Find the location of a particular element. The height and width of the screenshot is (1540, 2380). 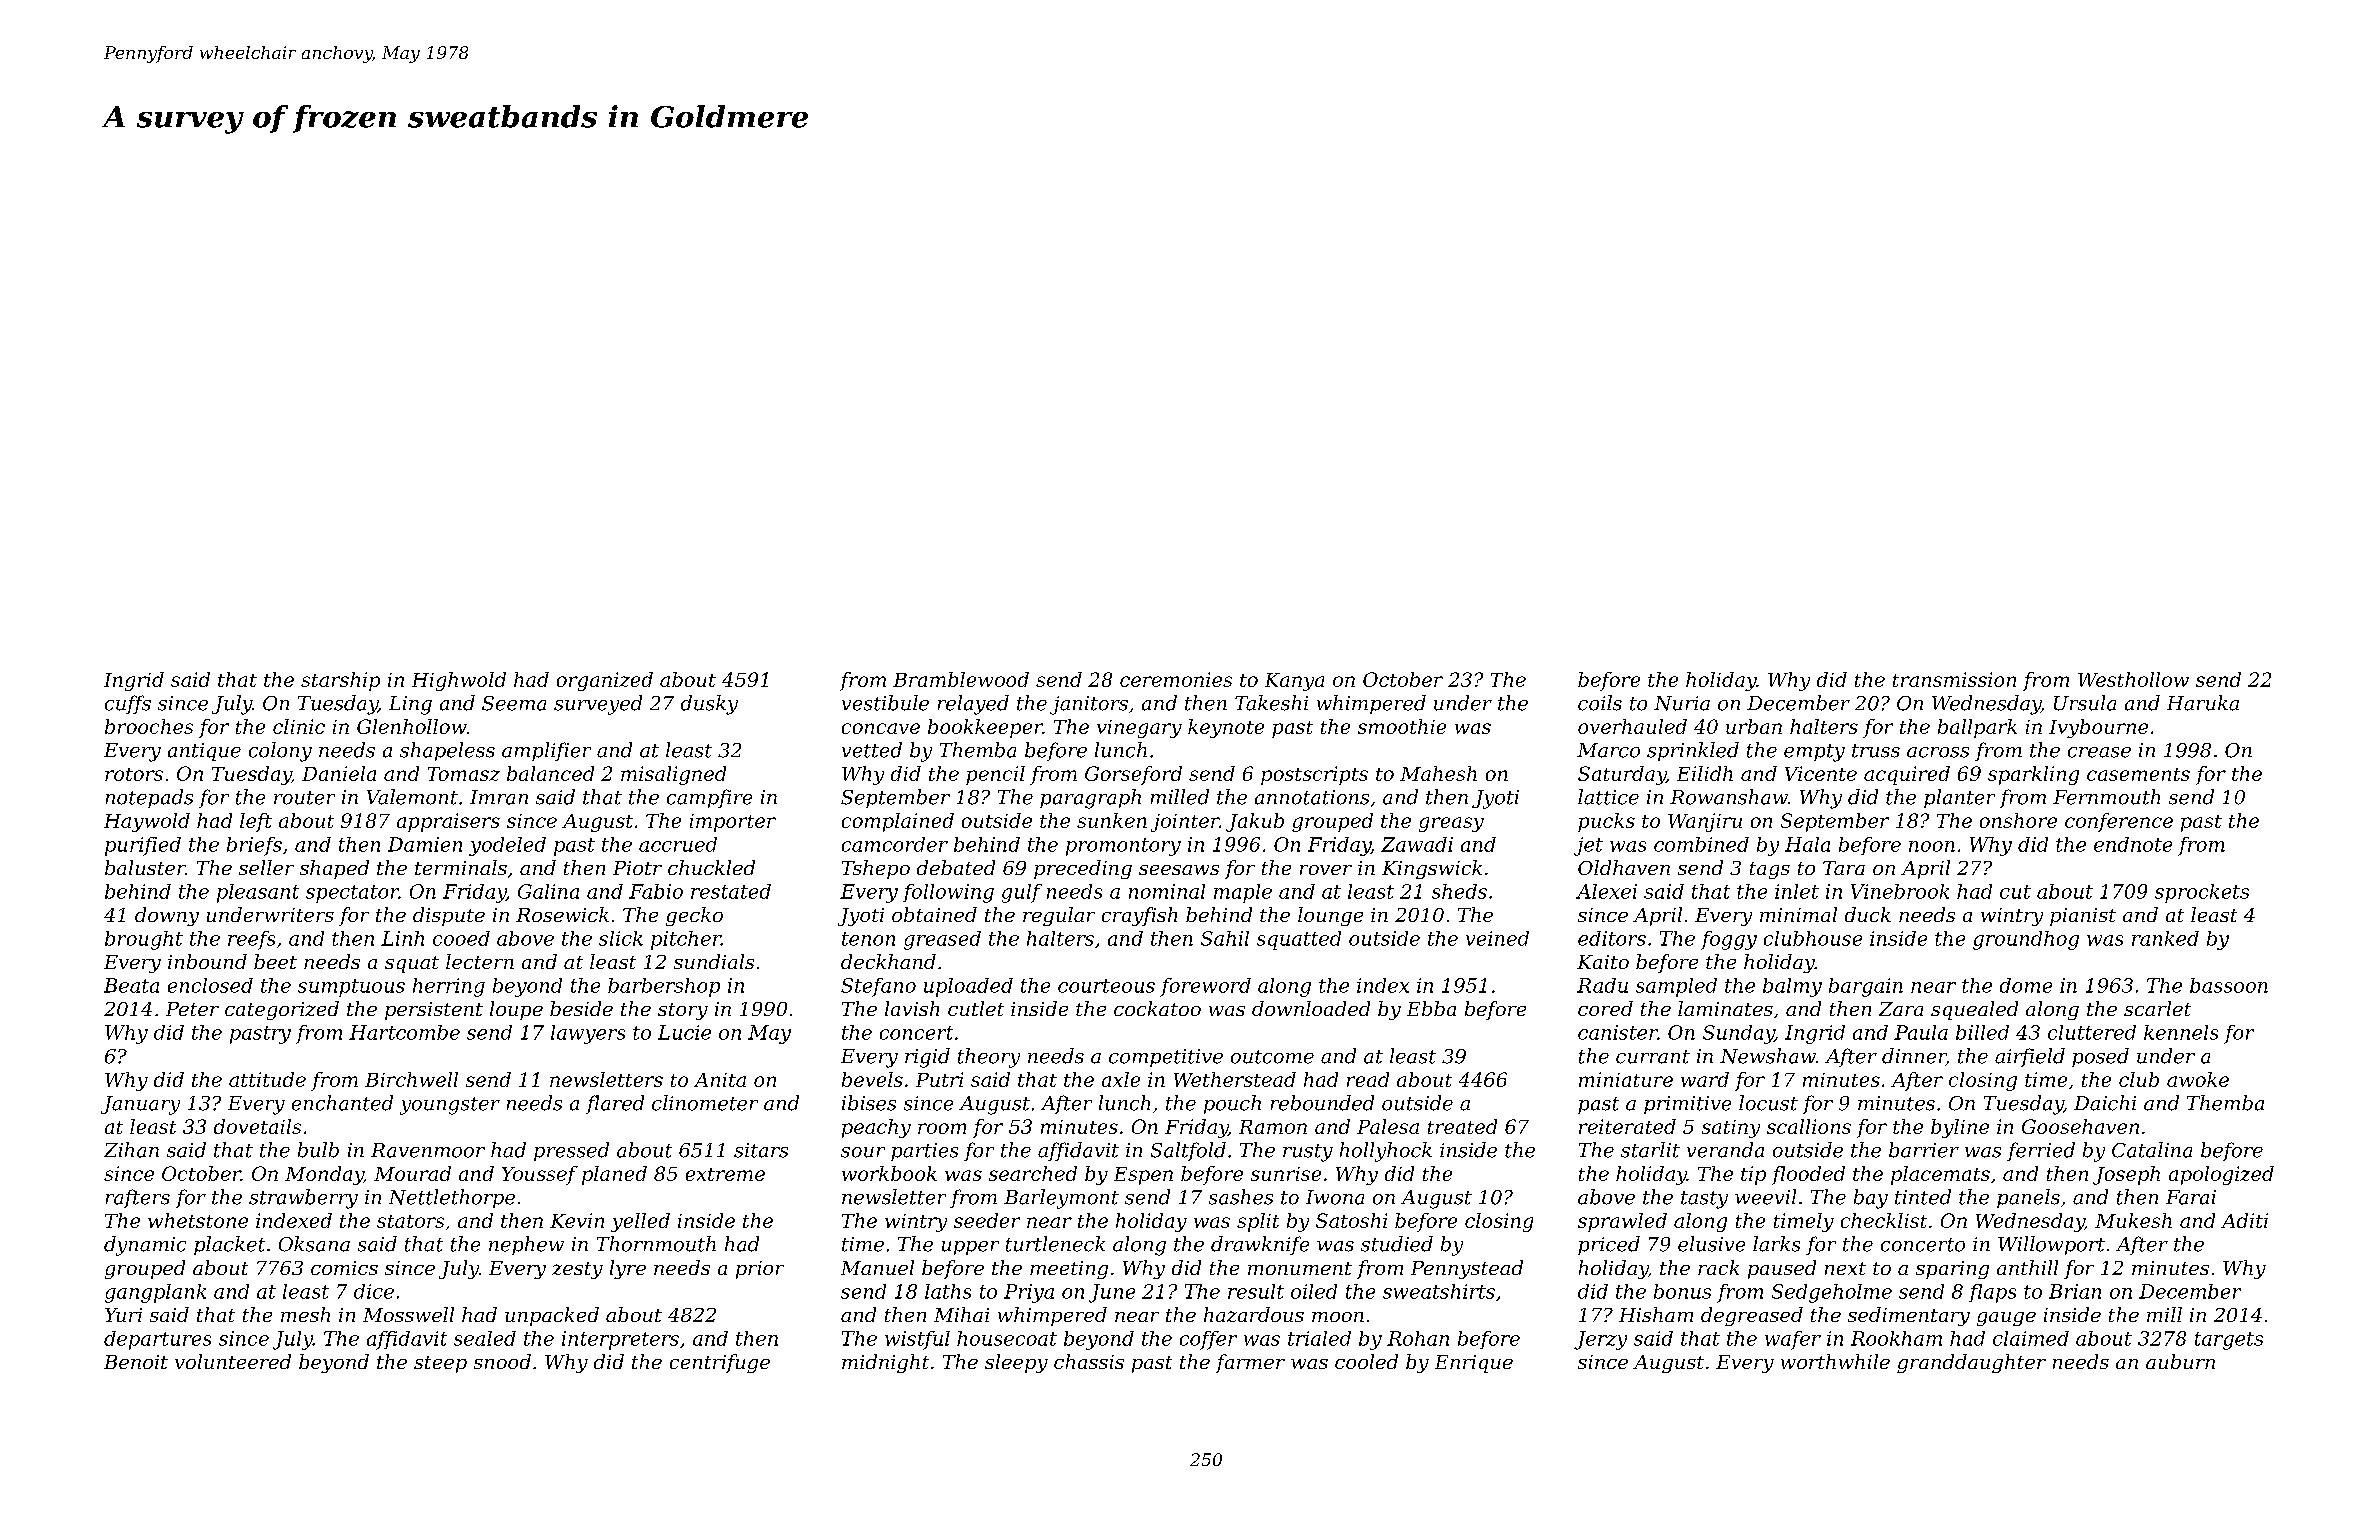

sleepy is located at coordinates (1016, 1363).
